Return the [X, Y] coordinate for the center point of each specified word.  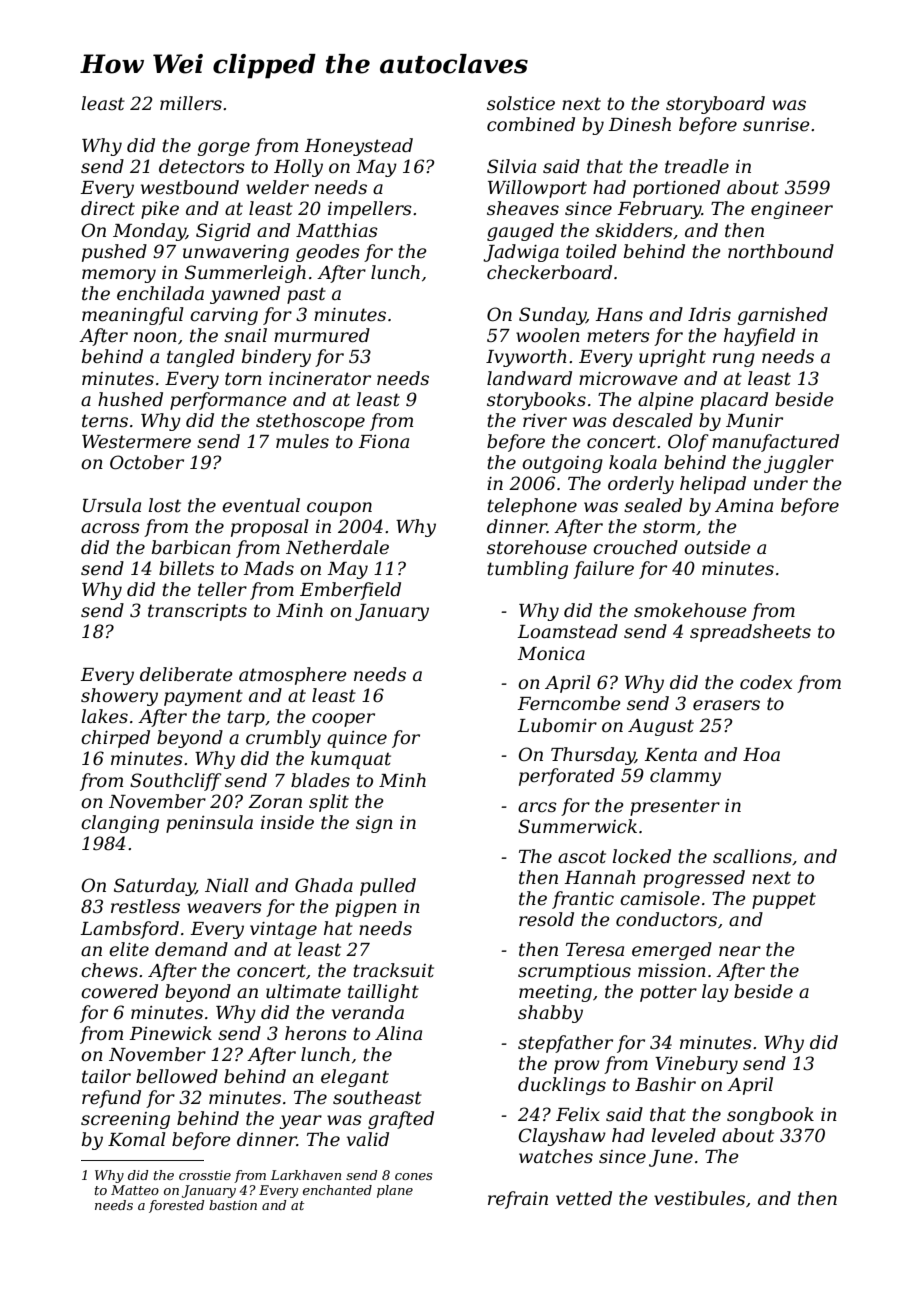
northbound [781, 251]
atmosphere [293, 676]
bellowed [177, 1076]
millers [191, 103]
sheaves [523, 208]
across [110, 528]
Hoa [761, 754]
